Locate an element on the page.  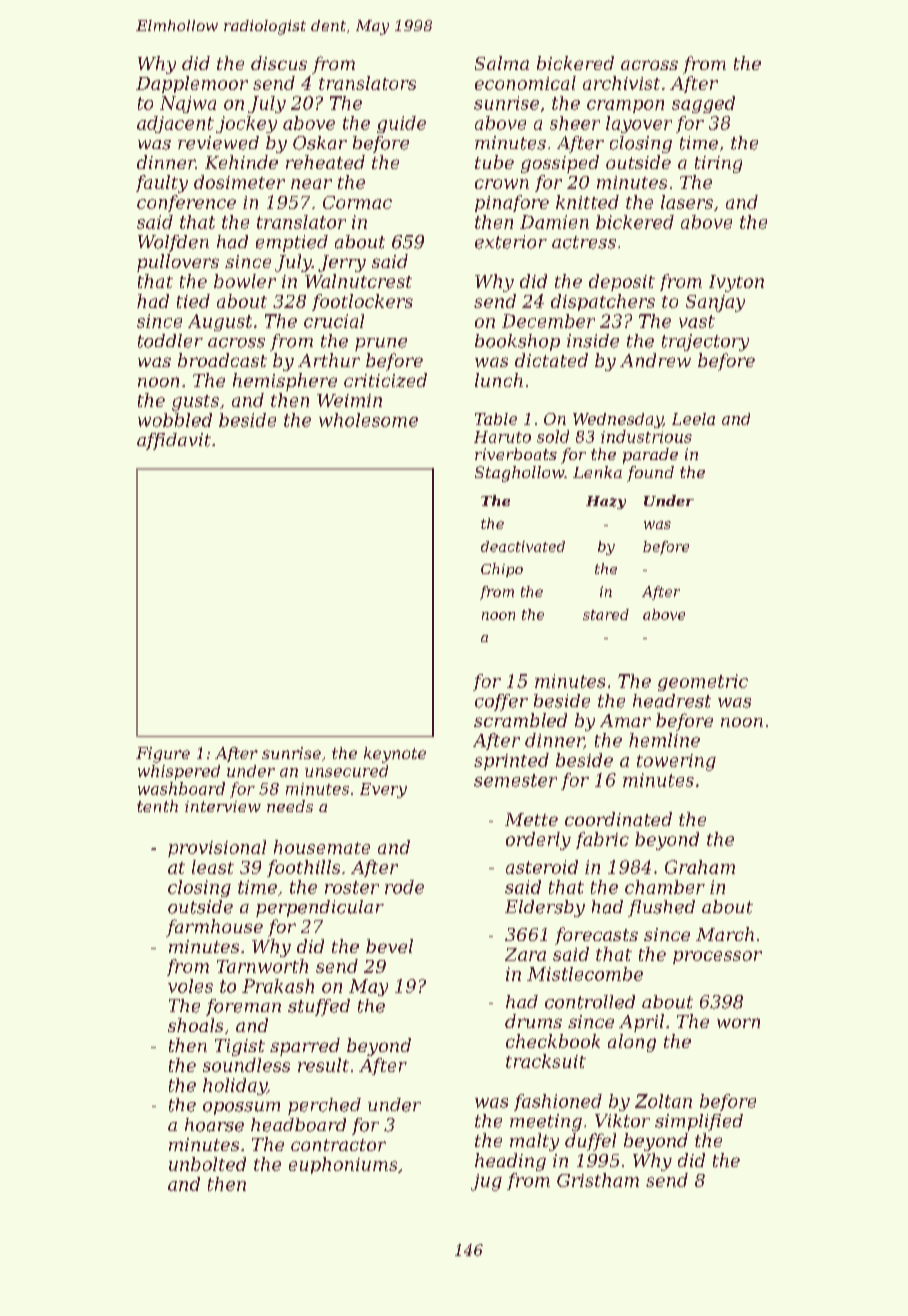
archivist is located at coordinates (621, 83).
